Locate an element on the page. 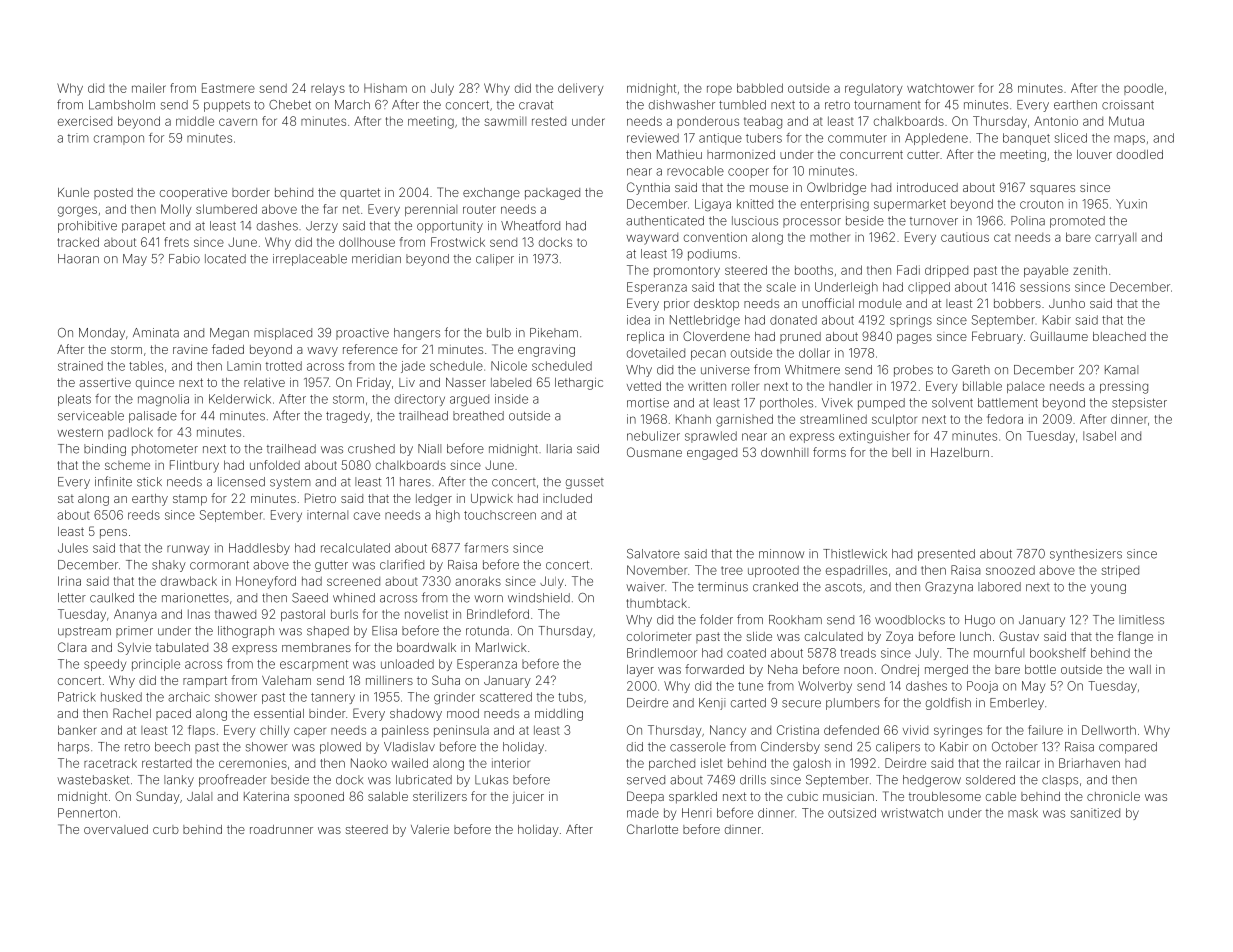  Marlwick is located at coordinates (501, 647).
